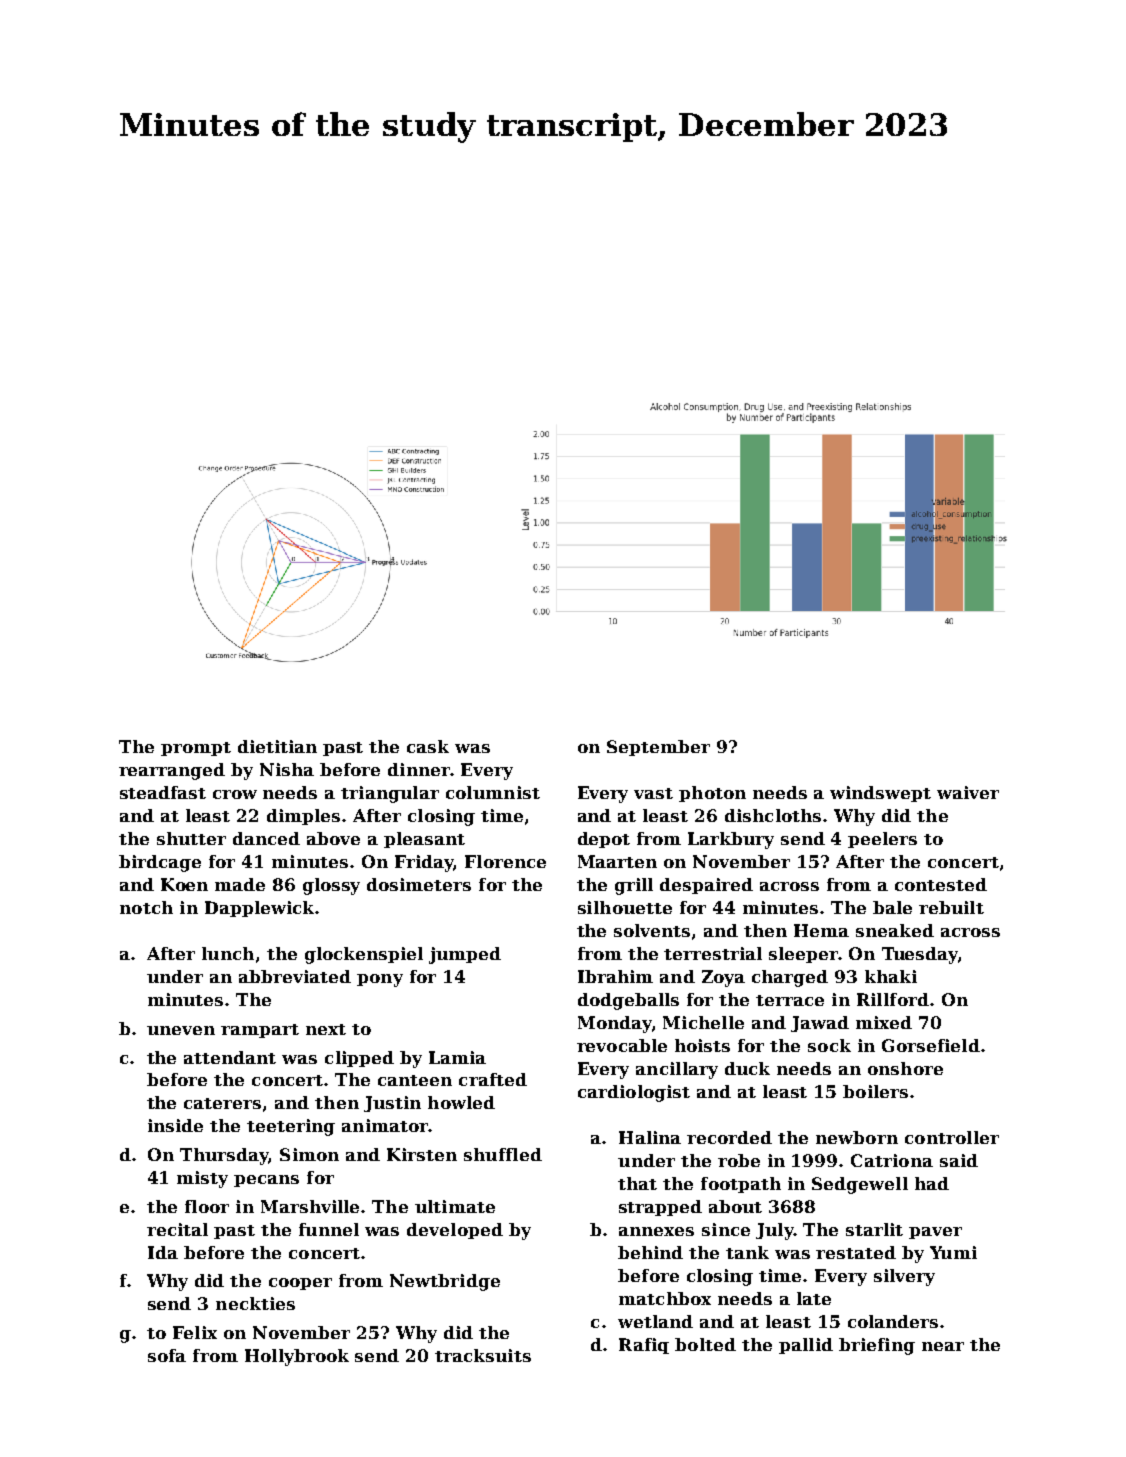  Describe the element at coordinates (465, 955) in the screenshot. I see `jumped` at that location.
